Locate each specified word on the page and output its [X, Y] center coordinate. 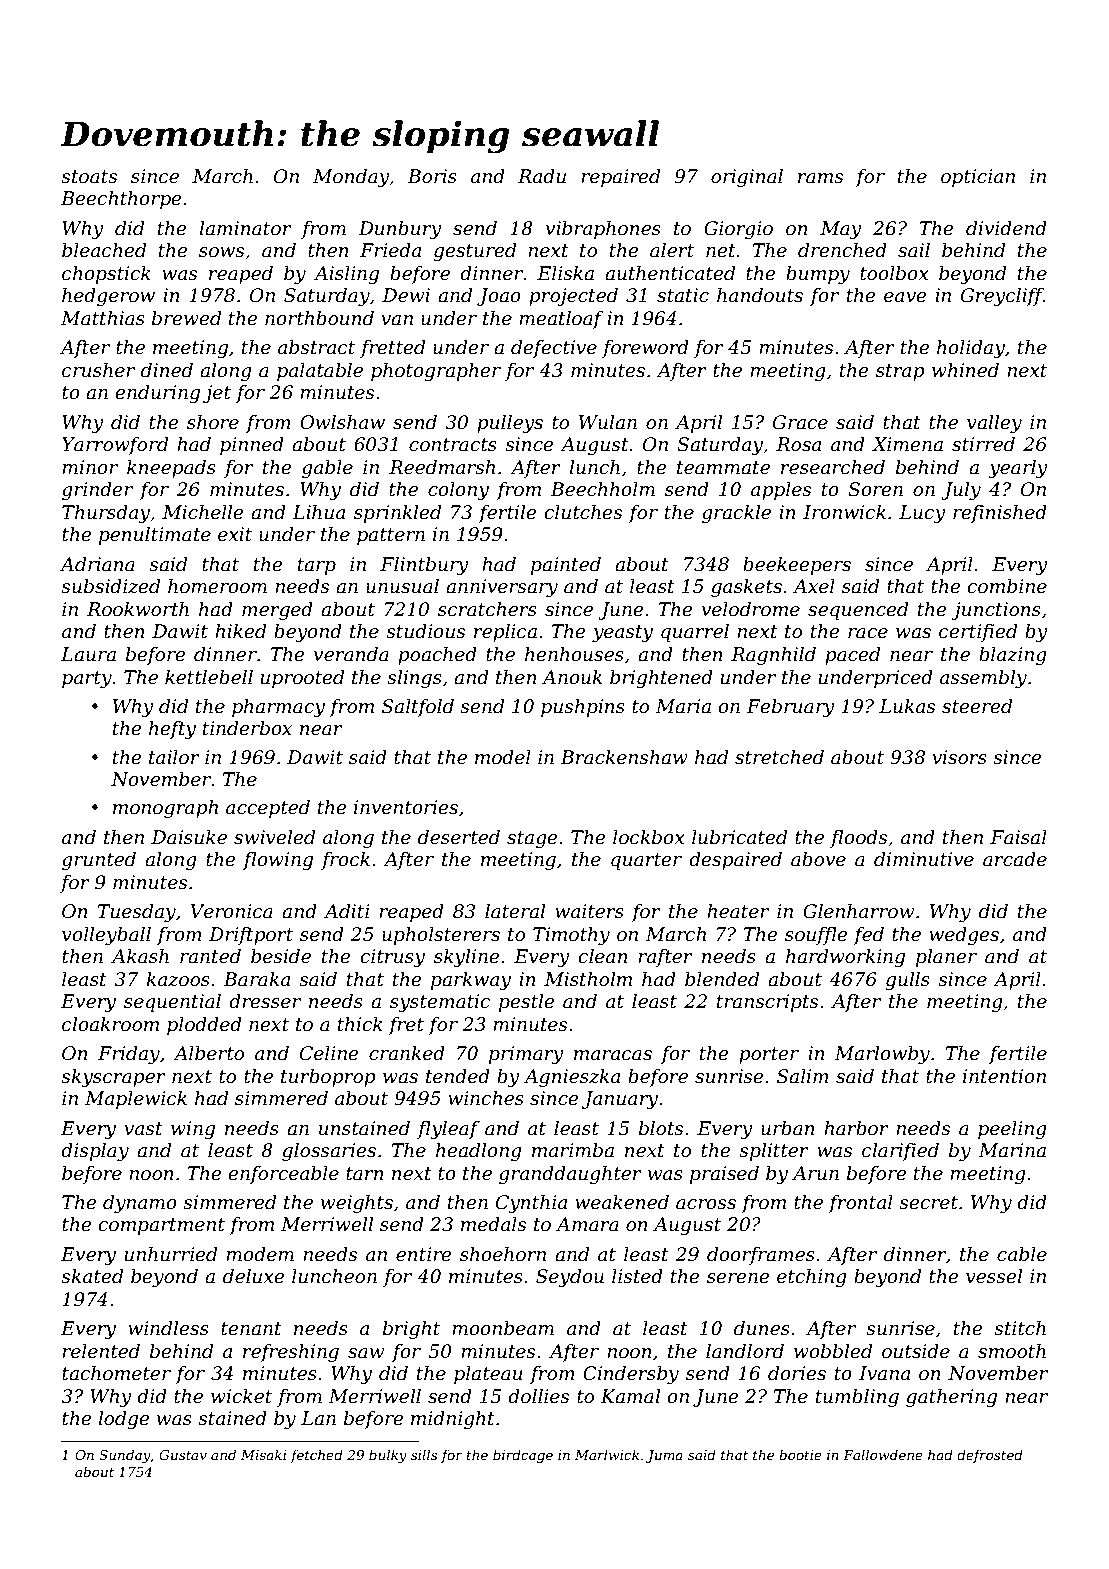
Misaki [264, 1454]
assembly [983, 679]
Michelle [203, 512]
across [706, 1204]
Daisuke [189, 837]
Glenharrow [858, 911]
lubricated [739, 837]
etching [812, 1278]
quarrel [695, 633]
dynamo [140, 1204]
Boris [432, 176]
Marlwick [607, 1454]
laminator [246, 228]
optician [978, 178]
